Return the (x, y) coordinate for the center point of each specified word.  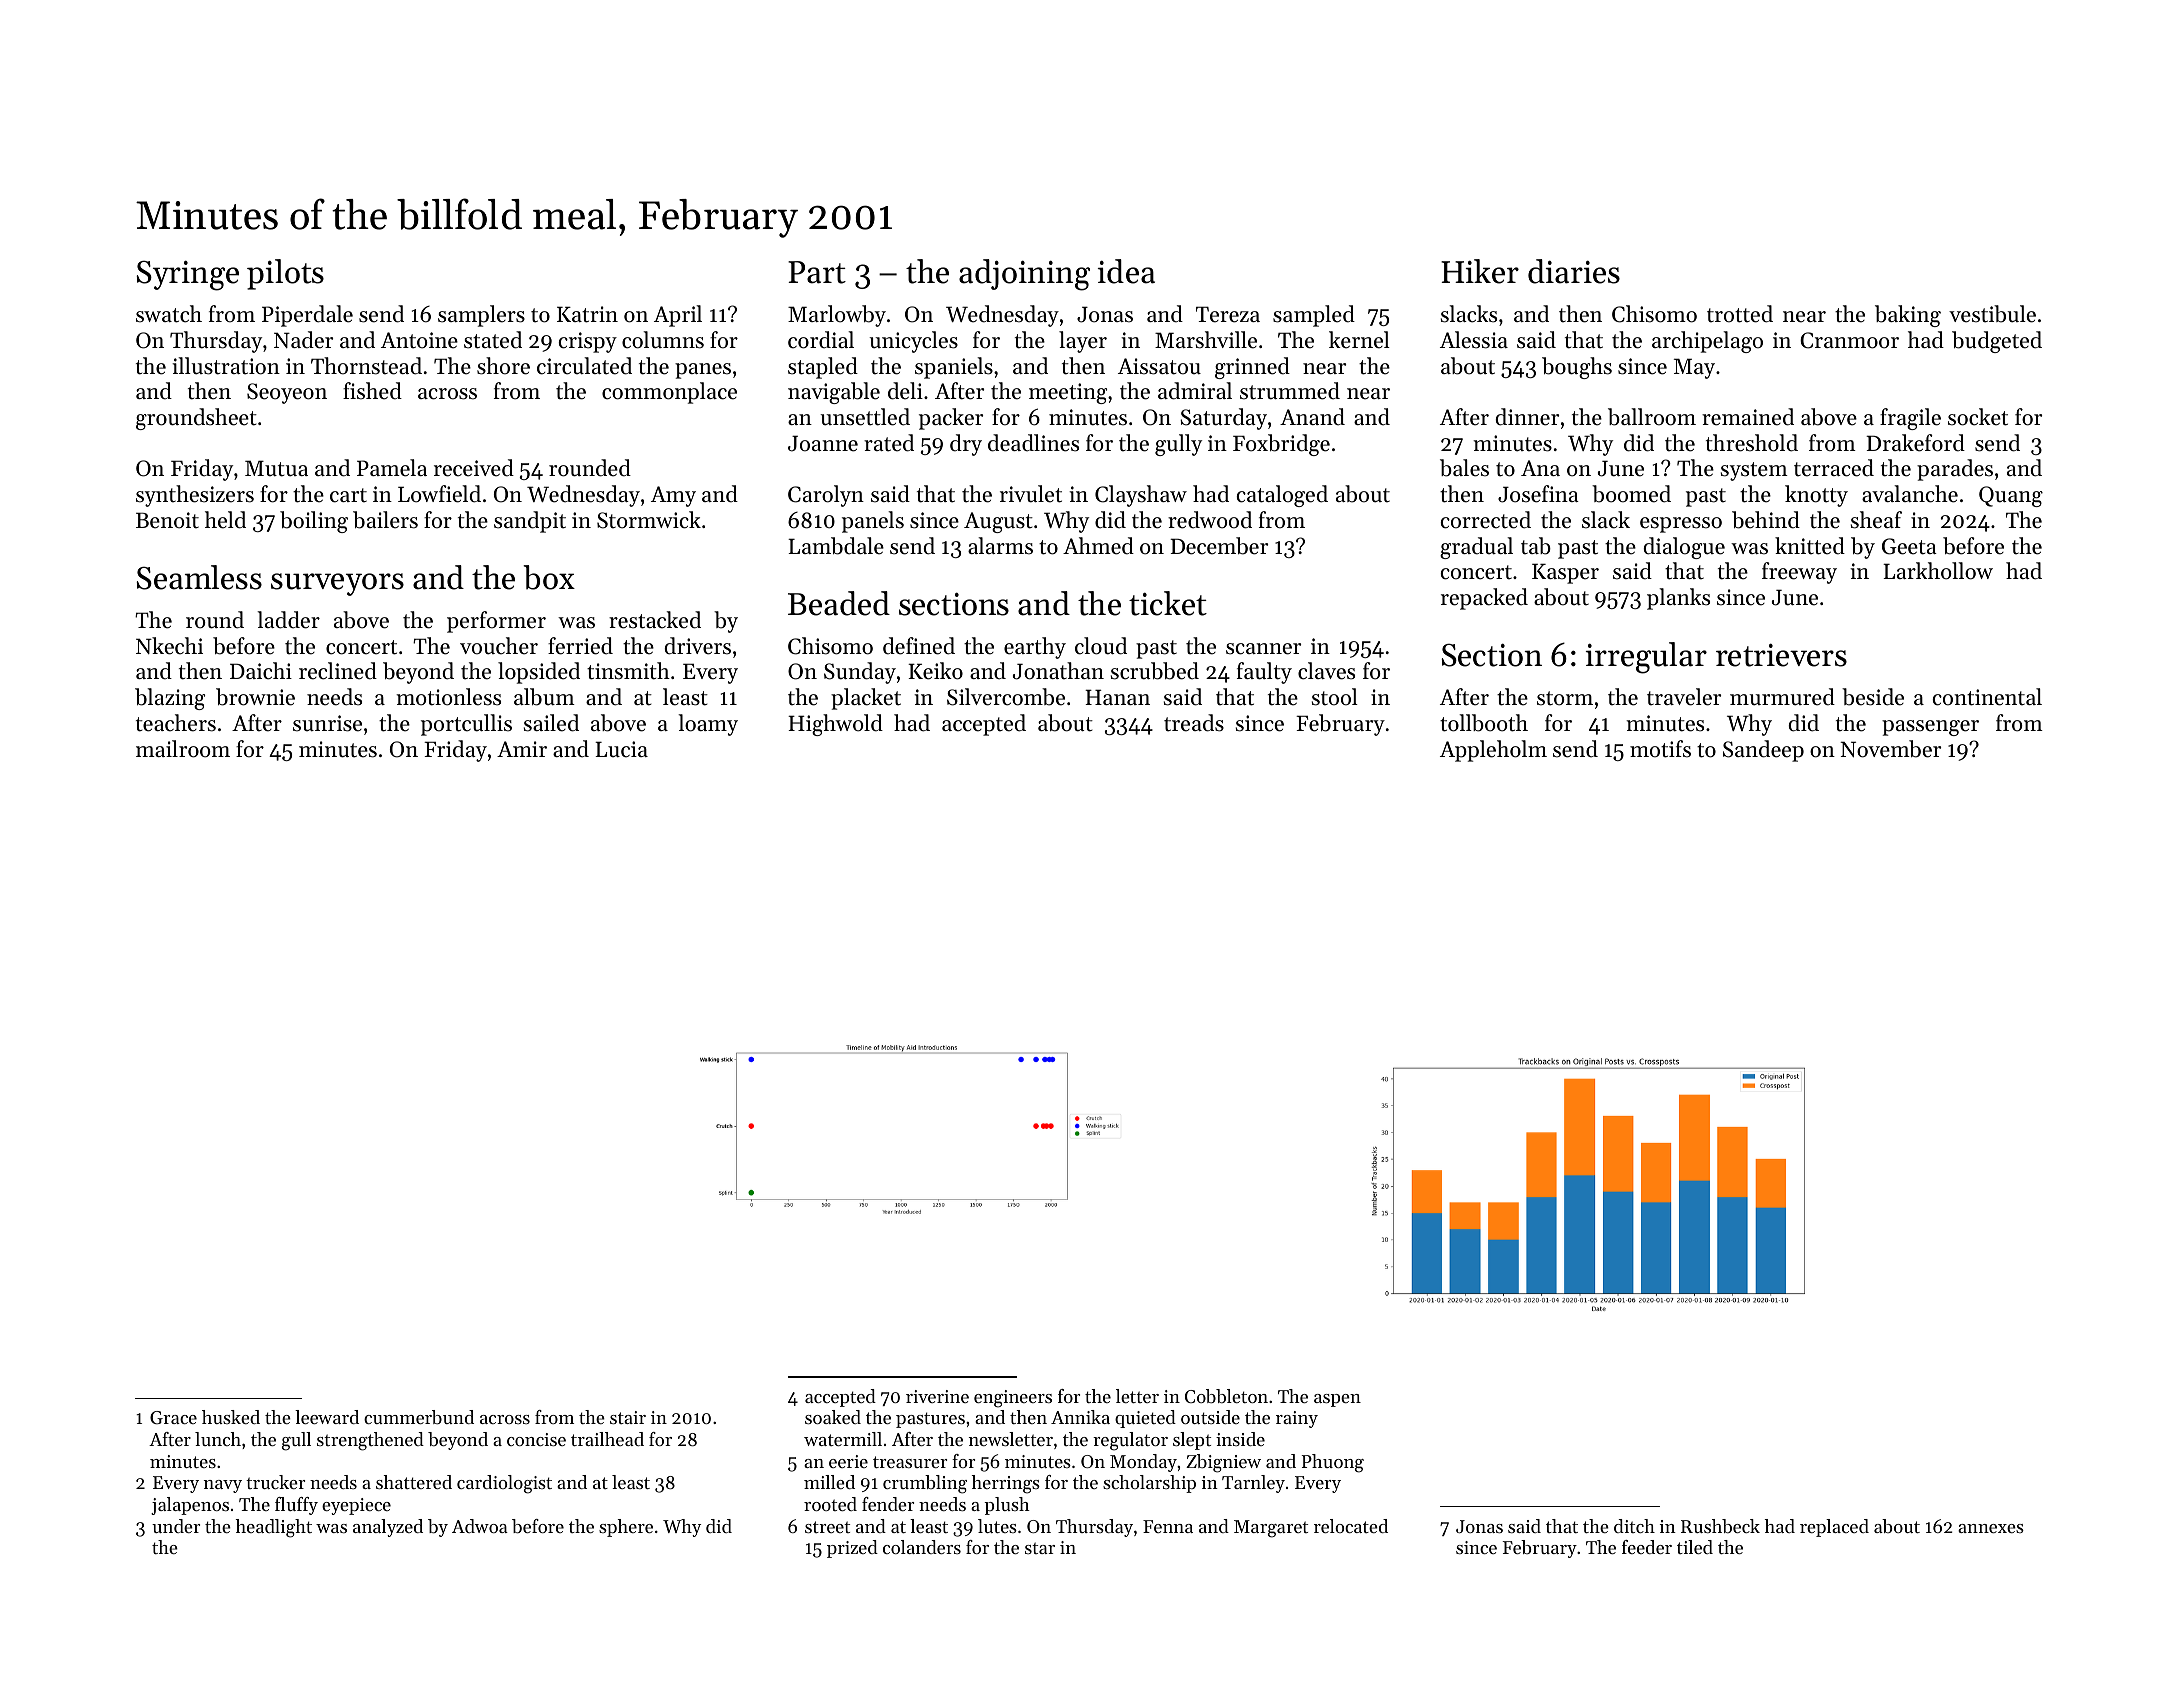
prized (852, 1549)
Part (817, 272)
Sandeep (1763, 751)
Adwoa (480, 1526)
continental (1987, 697)
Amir (522, 749)
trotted (1740, 314)
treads (1194, 723)
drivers (698, 646)
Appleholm (1493, 751)
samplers (481, 316)
